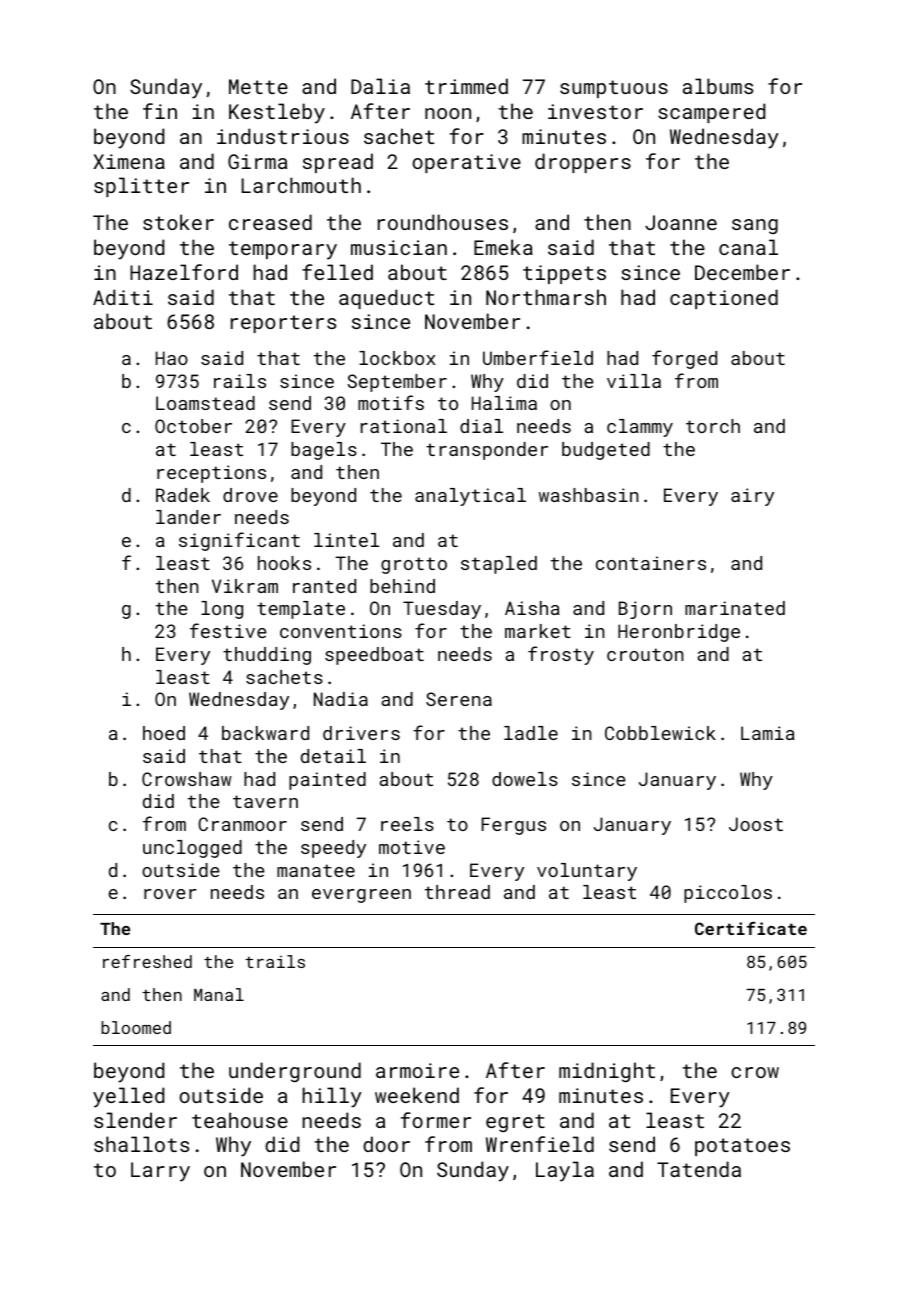  What do you see at coordinates (614, 89) in the screenshot?
I see `sumptuous` at bounding box center [614, 89].
